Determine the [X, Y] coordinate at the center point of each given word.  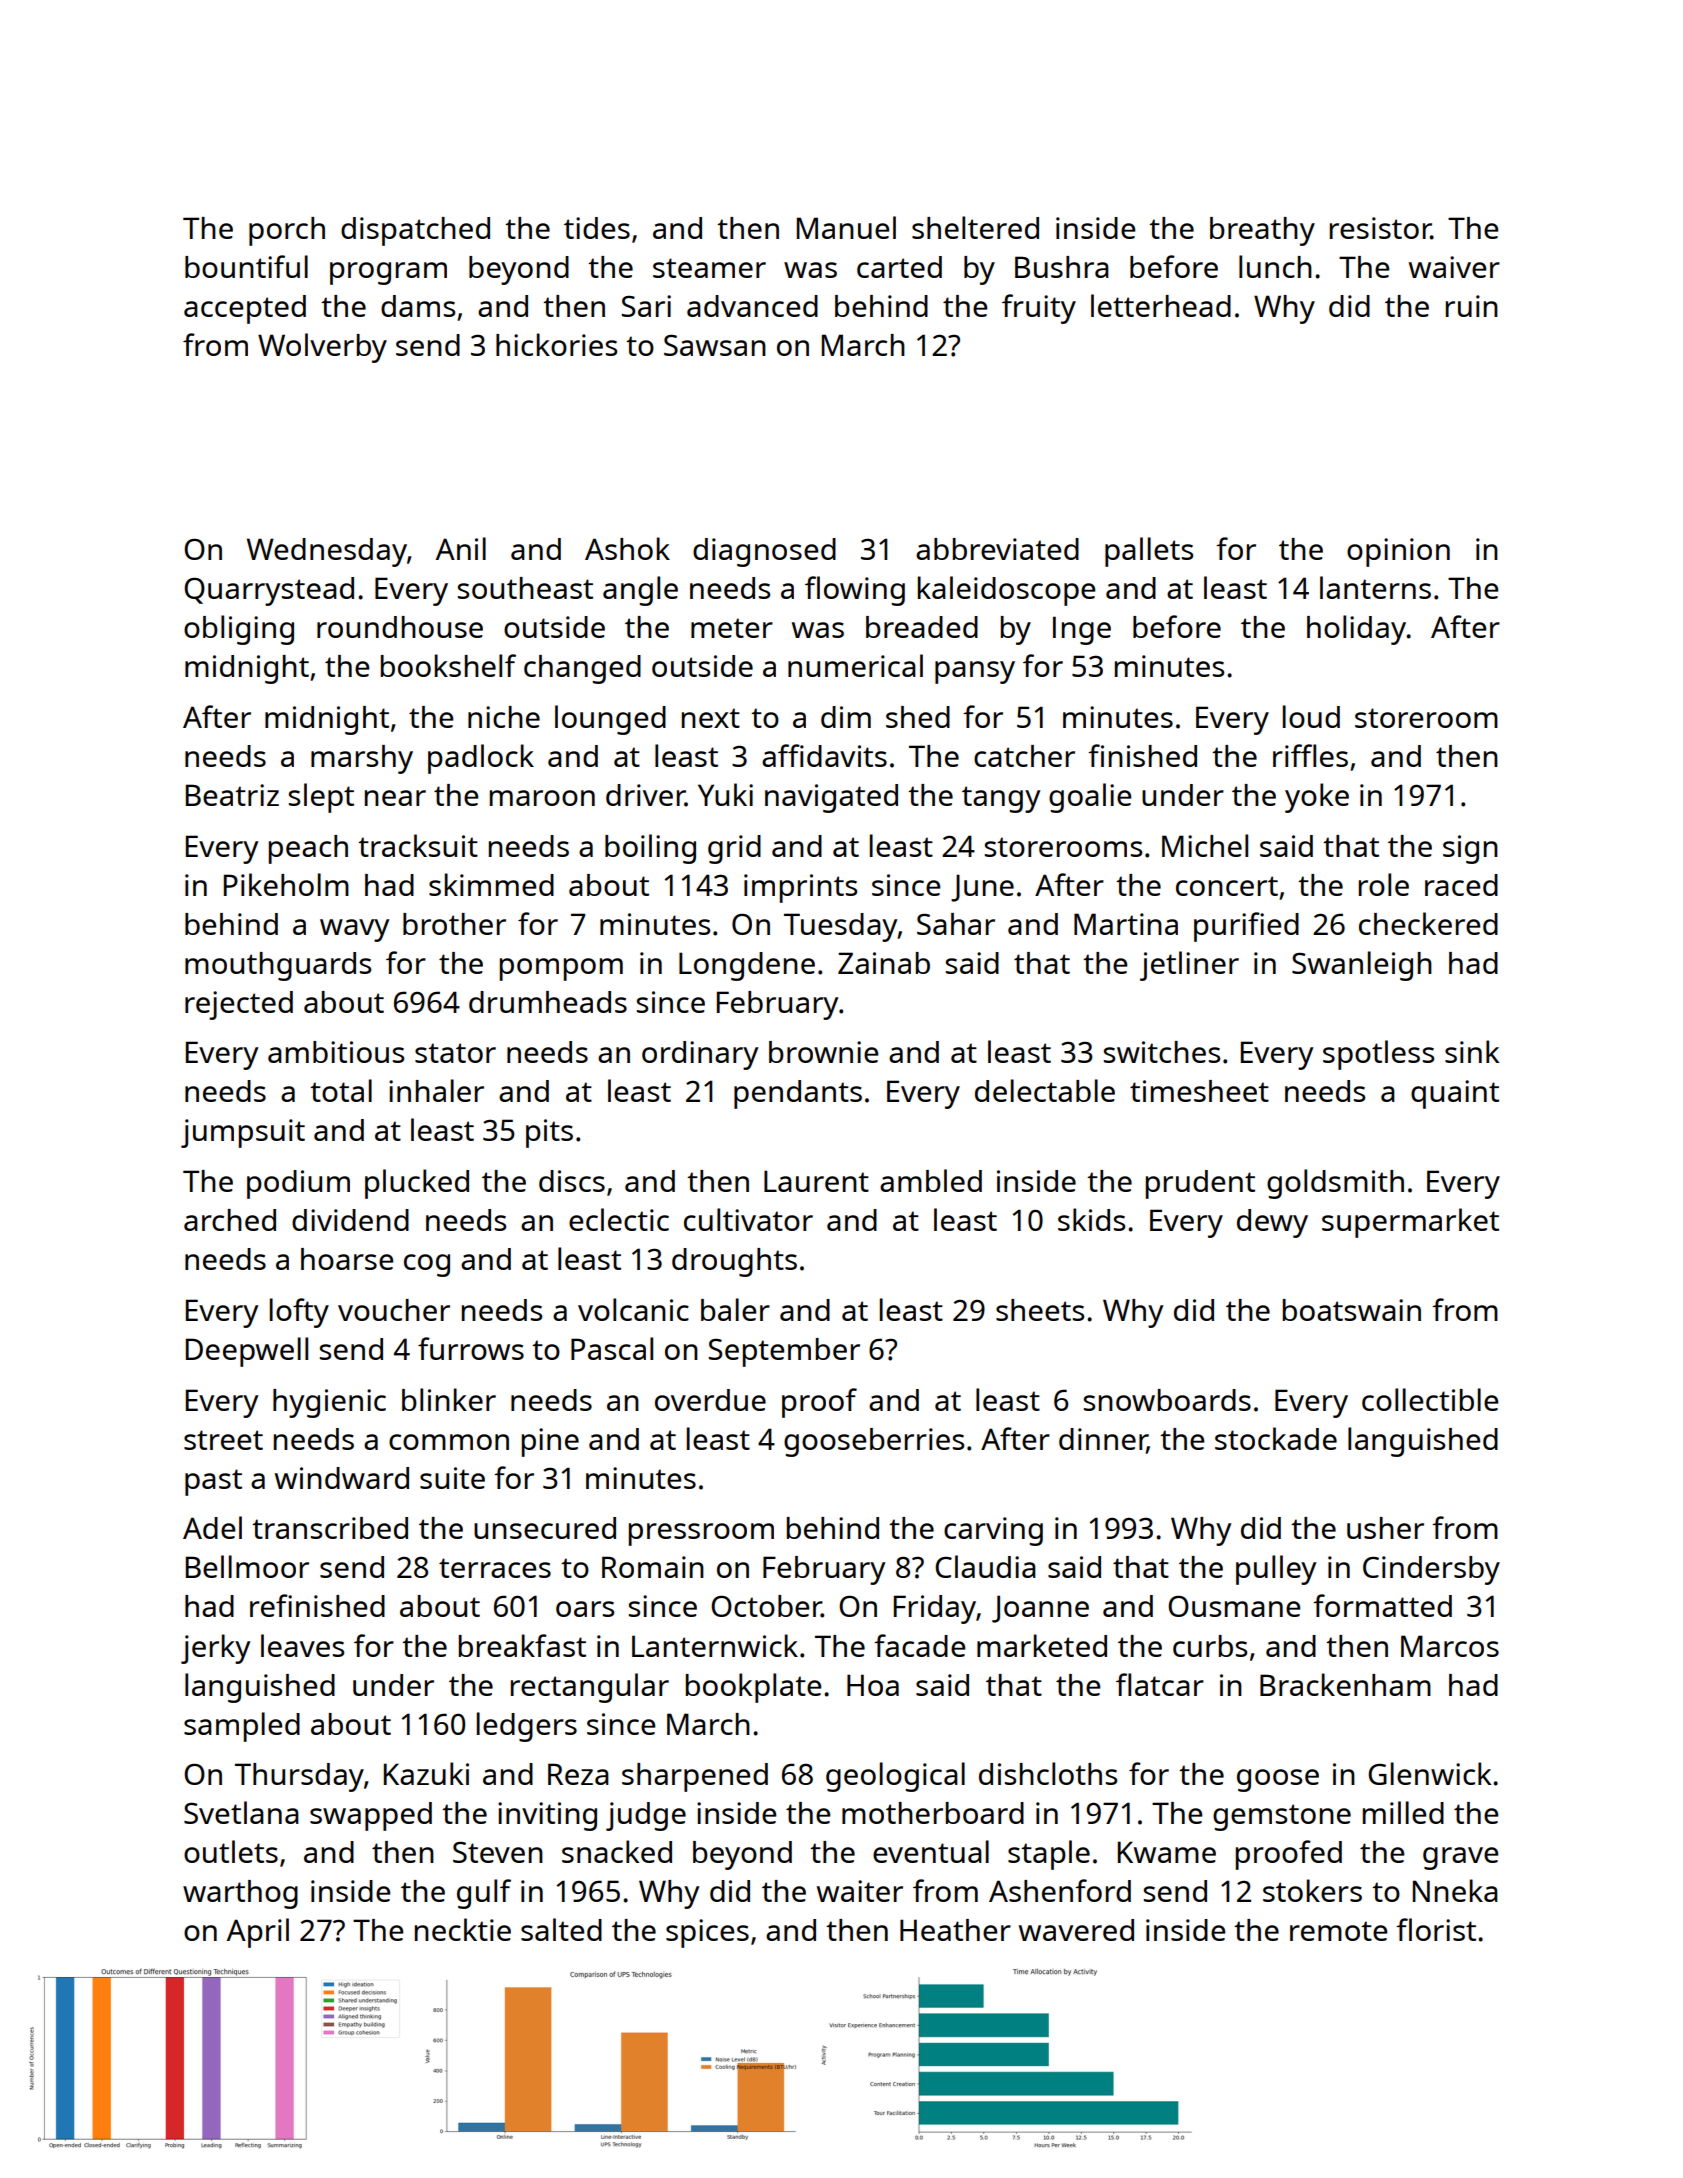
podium [298, 1184]
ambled [931, 1180]
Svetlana [241, 1812]
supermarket [1410, 1223]
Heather [955, 1930]
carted [899, 267]
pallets [1149, 552]
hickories [556, 344]
